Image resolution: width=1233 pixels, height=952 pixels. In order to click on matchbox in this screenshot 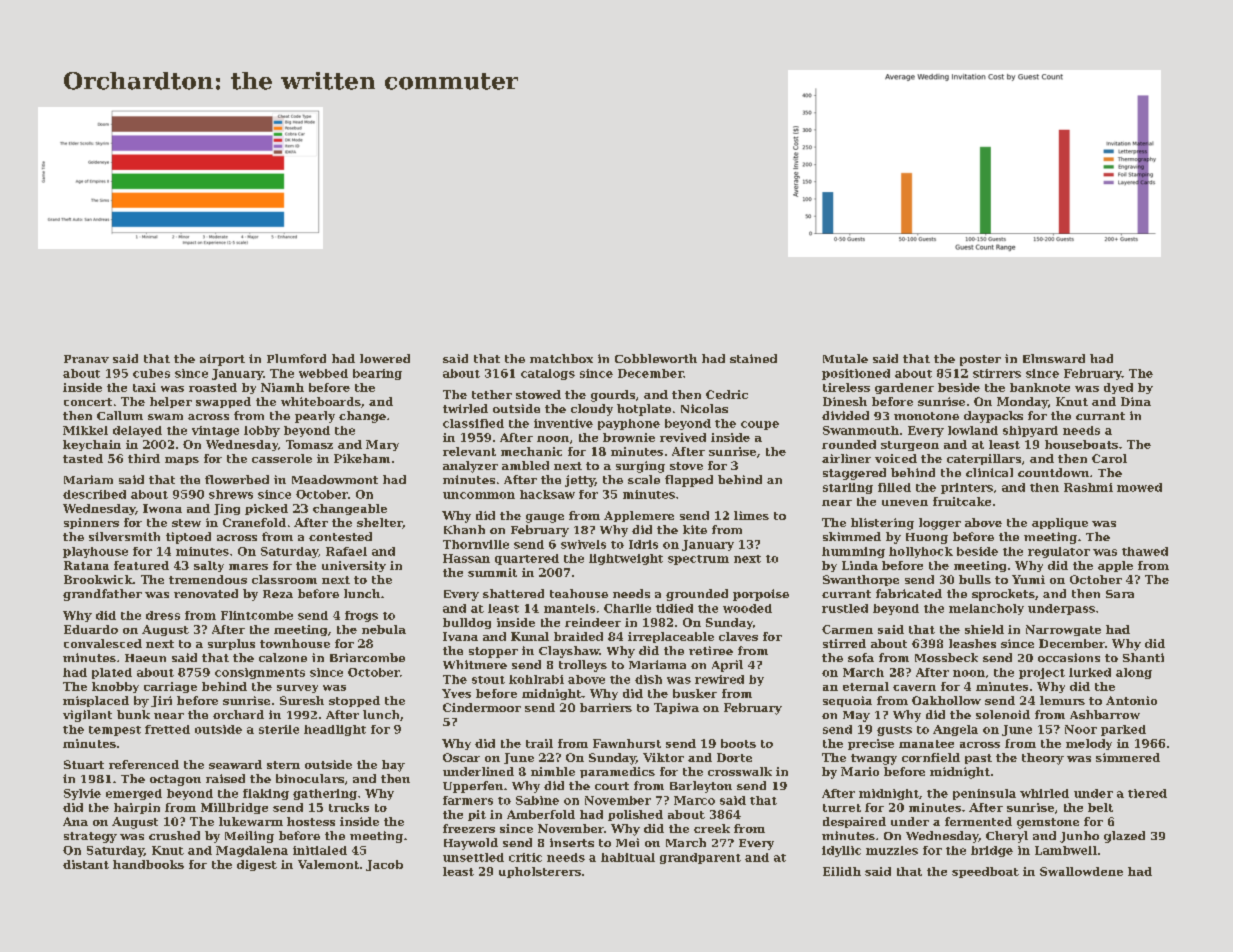, I will do `click(561, 358)`.
